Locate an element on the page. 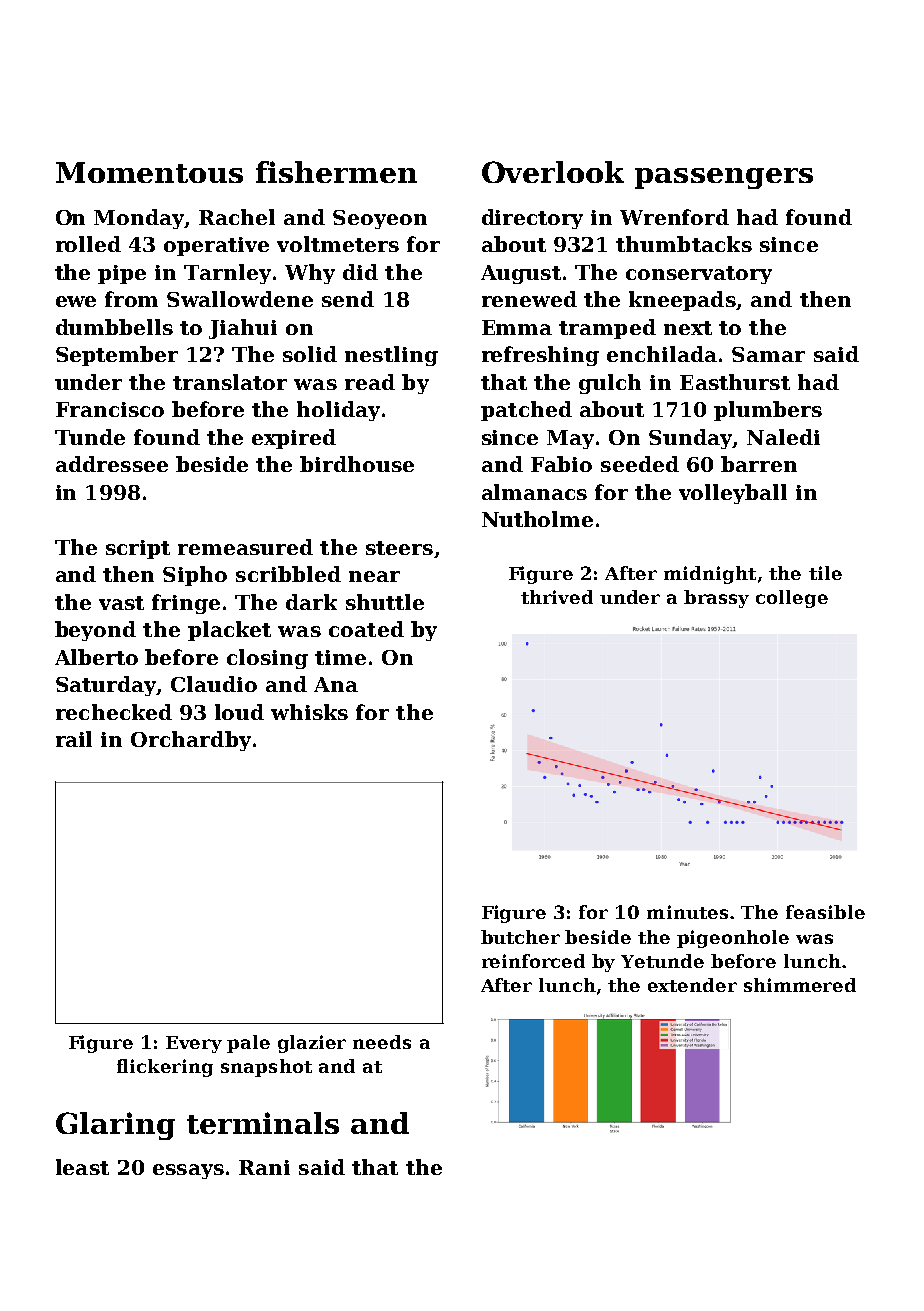 The width and height of the document is (924, 1311). Seoyeon is located at coordinates (380, 219).
